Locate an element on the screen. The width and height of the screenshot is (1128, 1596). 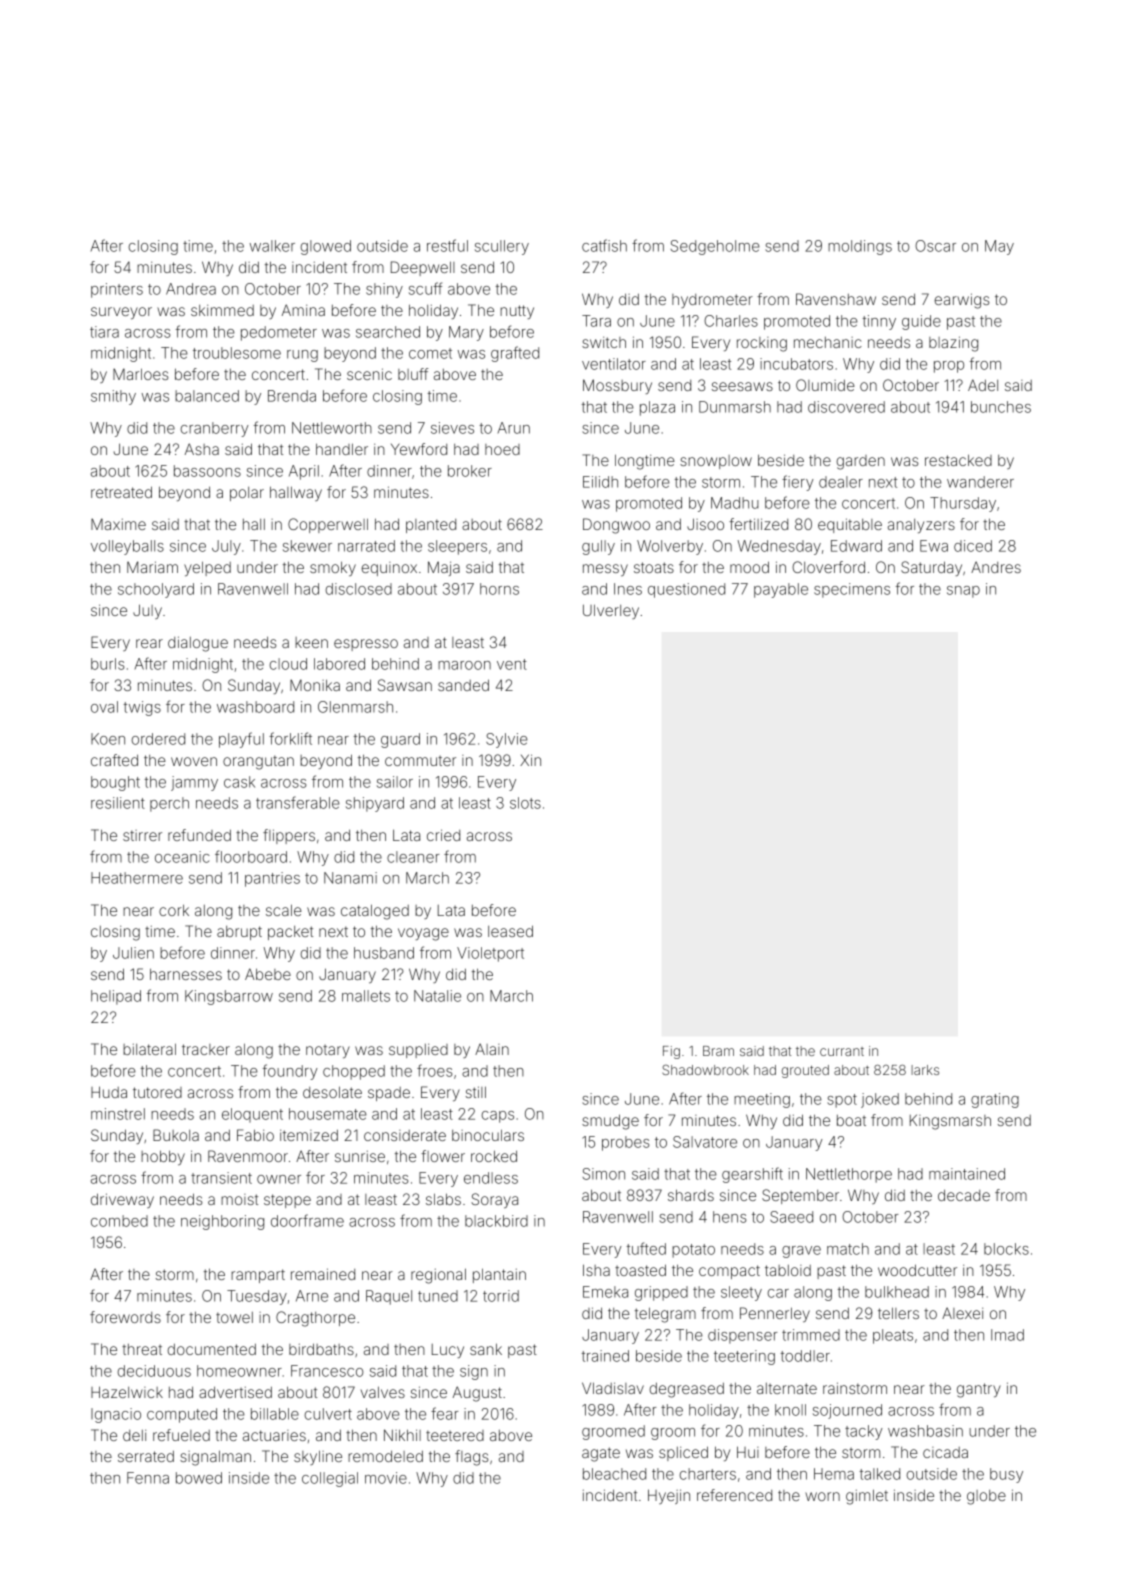
cork is located at coordinates (174, 910).
